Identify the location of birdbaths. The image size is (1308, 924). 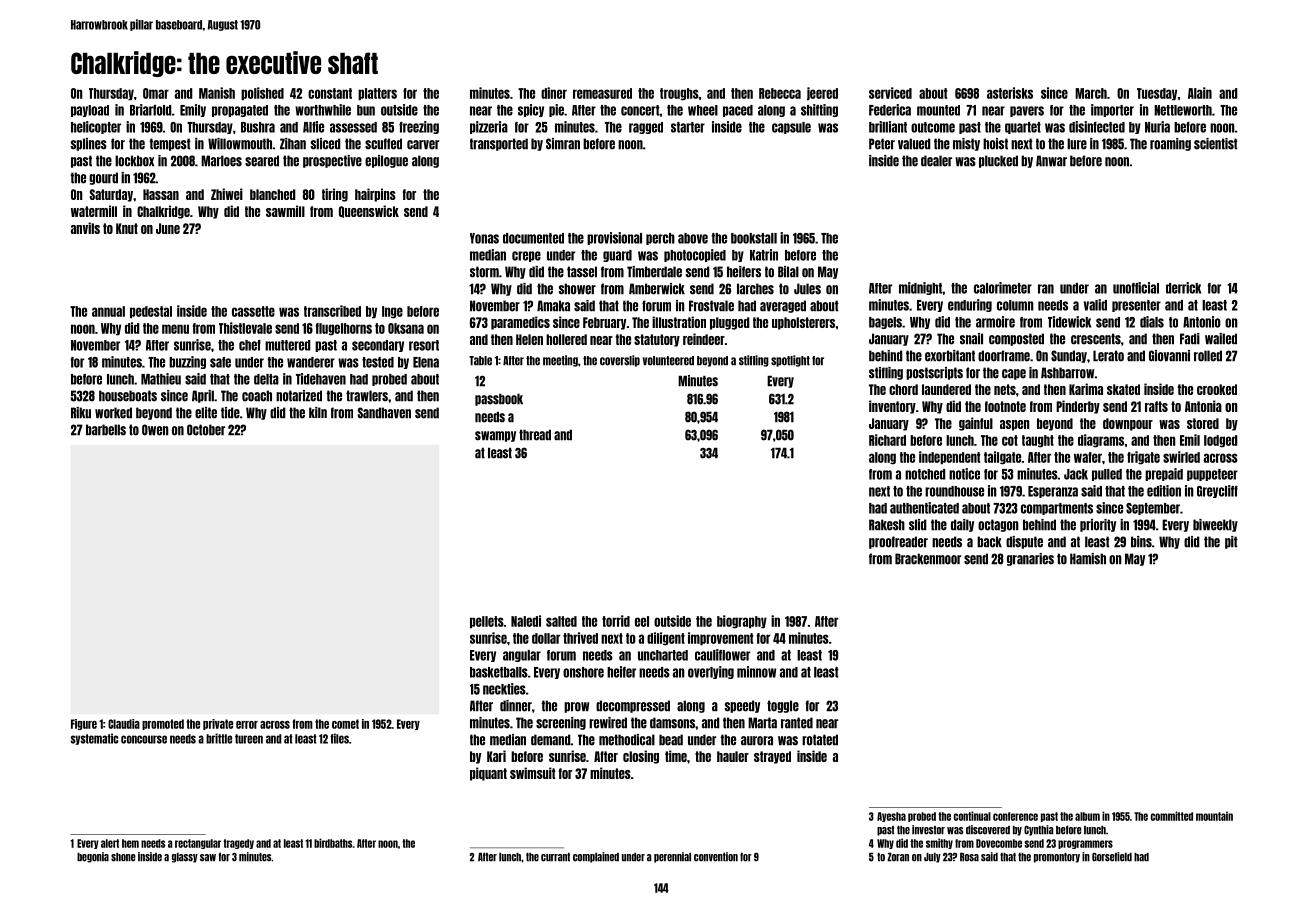
(333, 843).
